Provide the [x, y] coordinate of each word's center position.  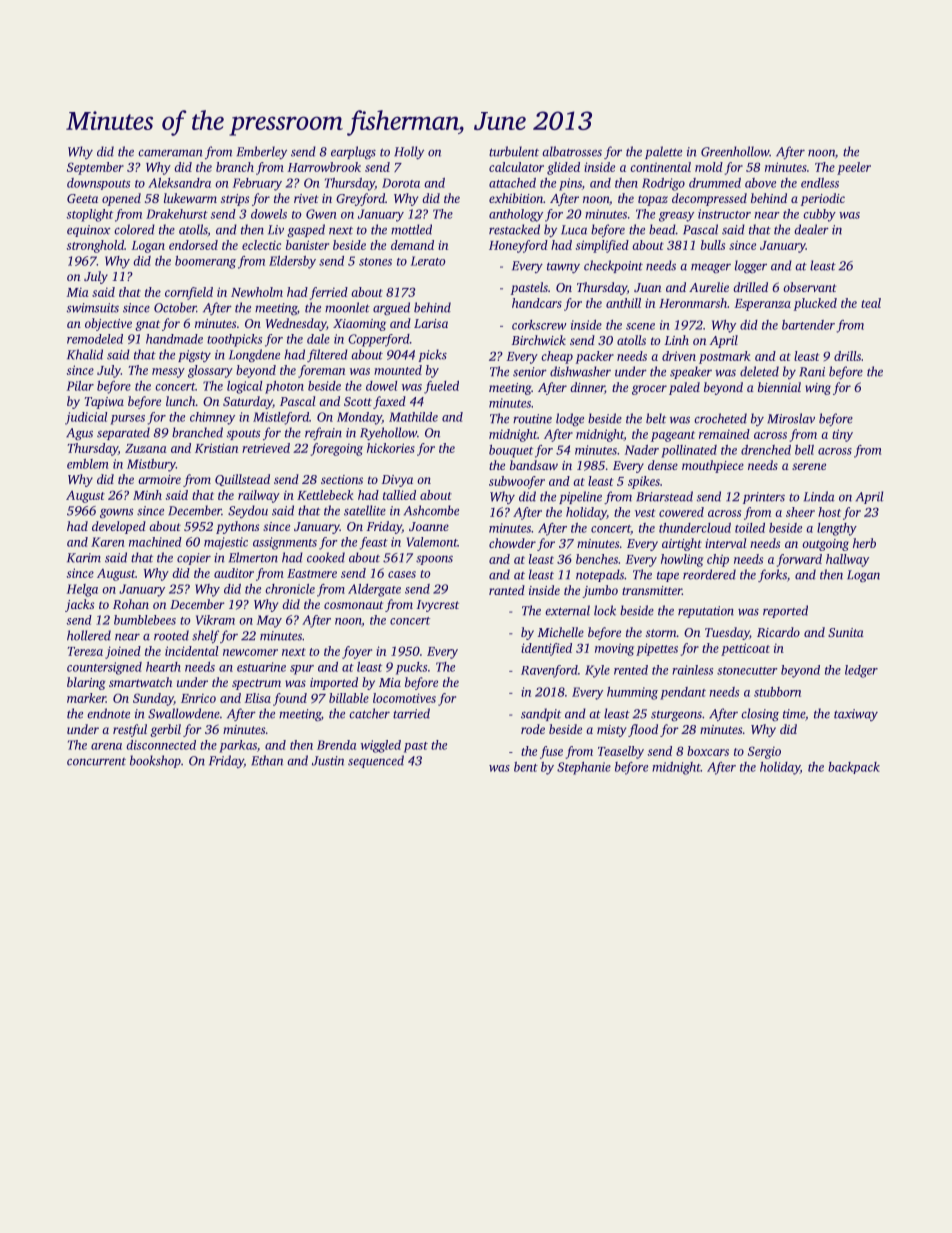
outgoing [825, 545]
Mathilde [413, 417]
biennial [779, 387]
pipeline [580, 497]
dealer [811, 229]
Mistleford [281, 418]
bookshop [155, 761]
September [95, 168]
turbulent [514, 151]
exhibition [516, 198]
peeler [854, 168]
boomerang [205, 262]
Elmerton [253, 557]
